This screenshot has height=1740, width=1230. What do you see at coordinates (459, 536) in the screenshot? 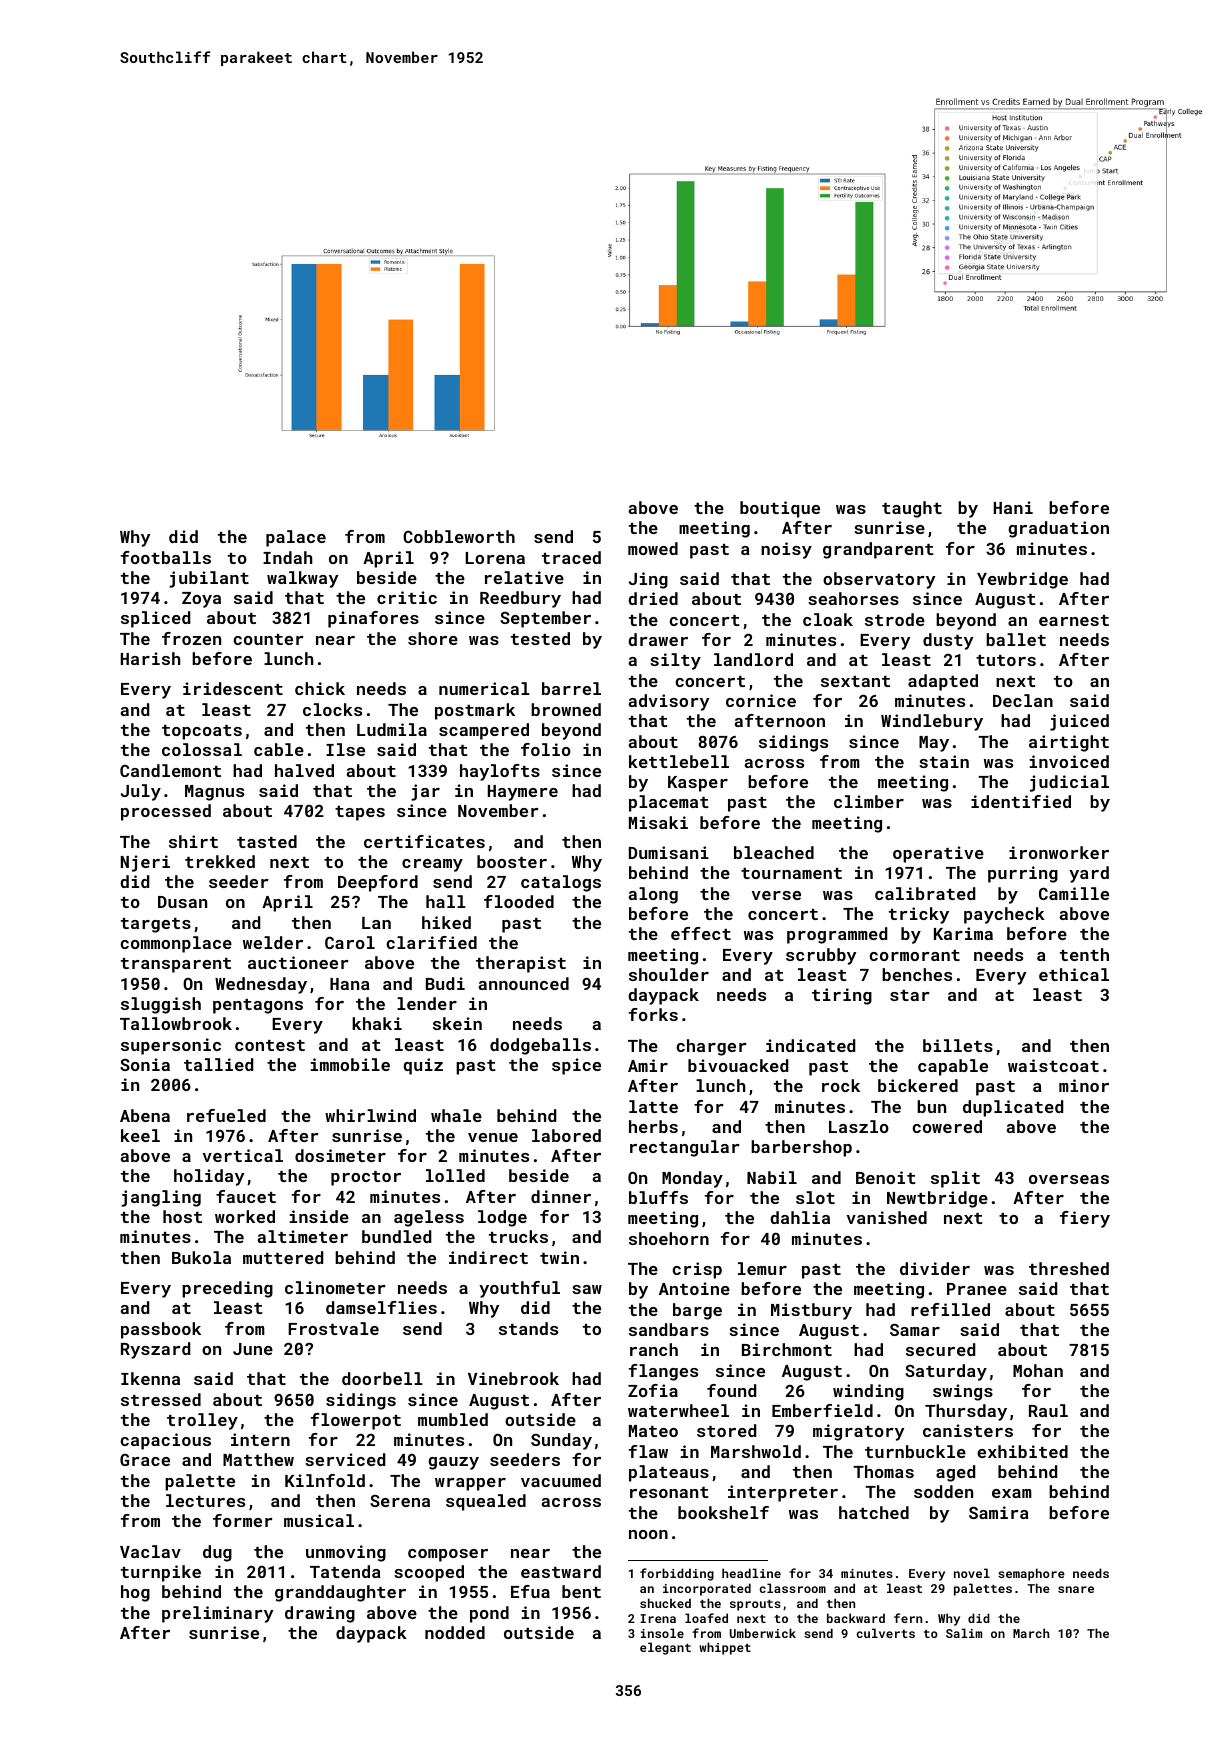
I see `Cobbleworth` at bounding box center [459, 536].
